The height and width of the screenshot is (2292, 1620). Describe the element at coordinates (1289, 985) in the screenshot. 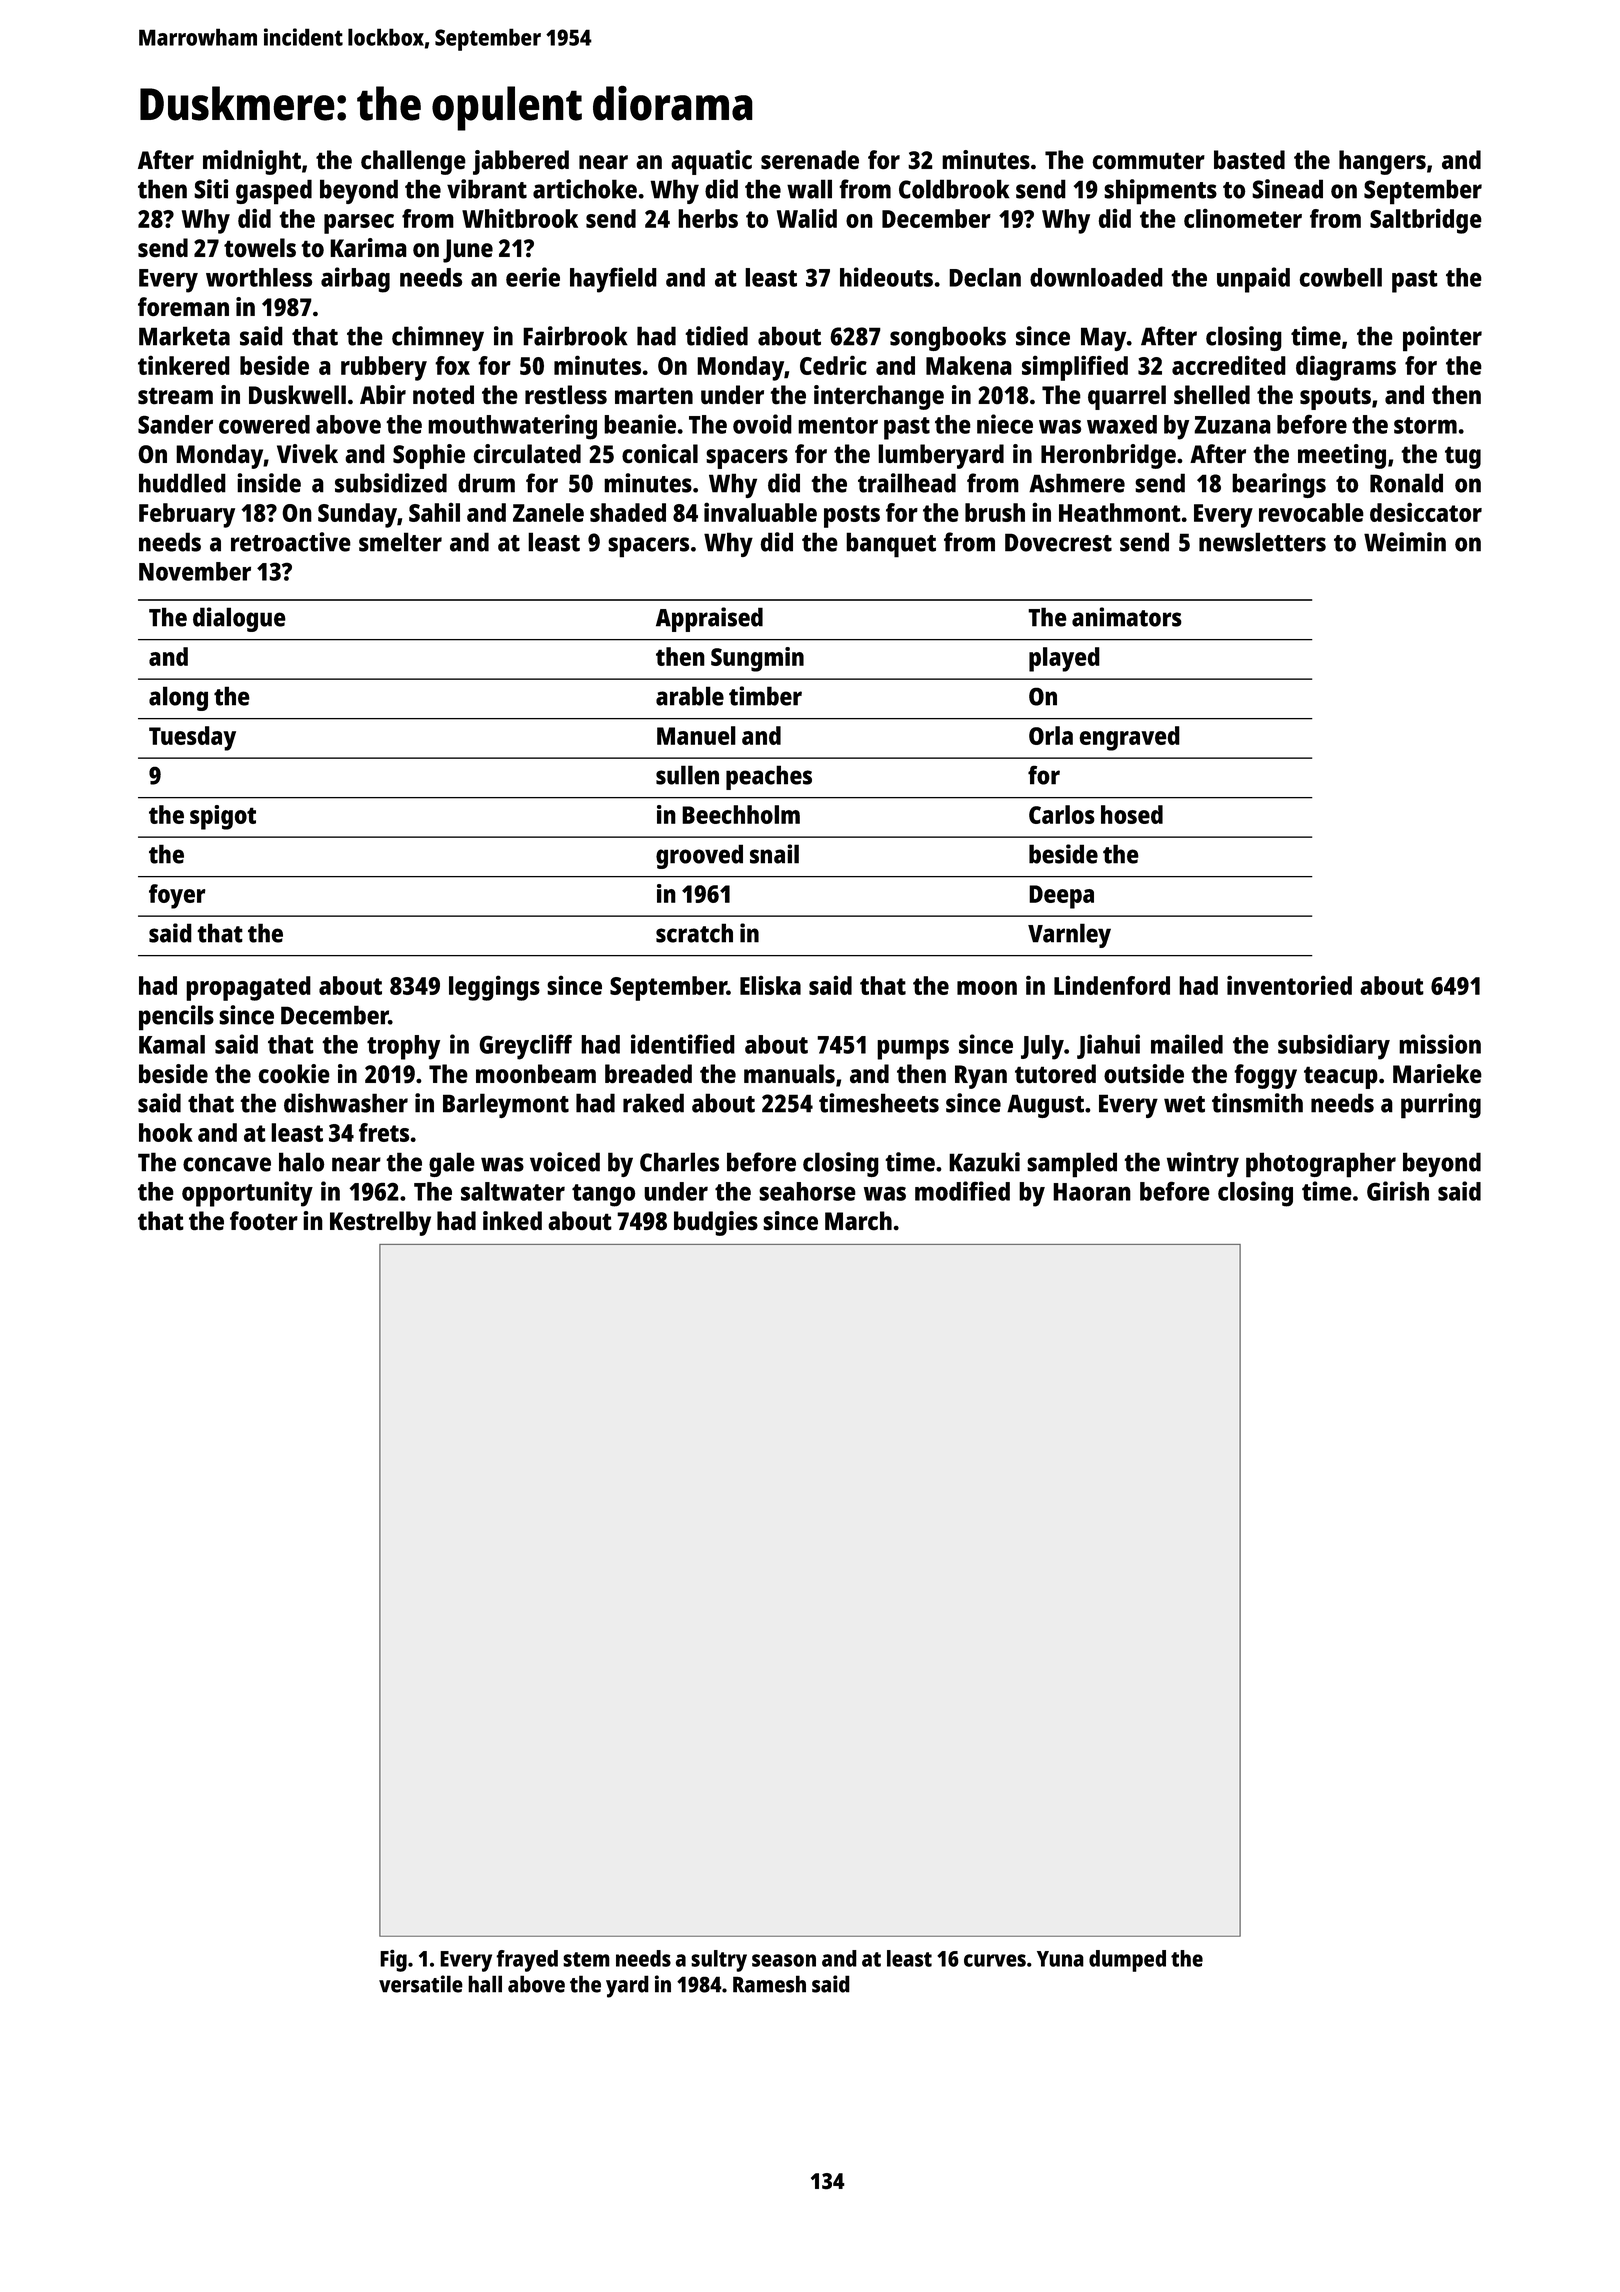

I see `inventoried` at that location.
